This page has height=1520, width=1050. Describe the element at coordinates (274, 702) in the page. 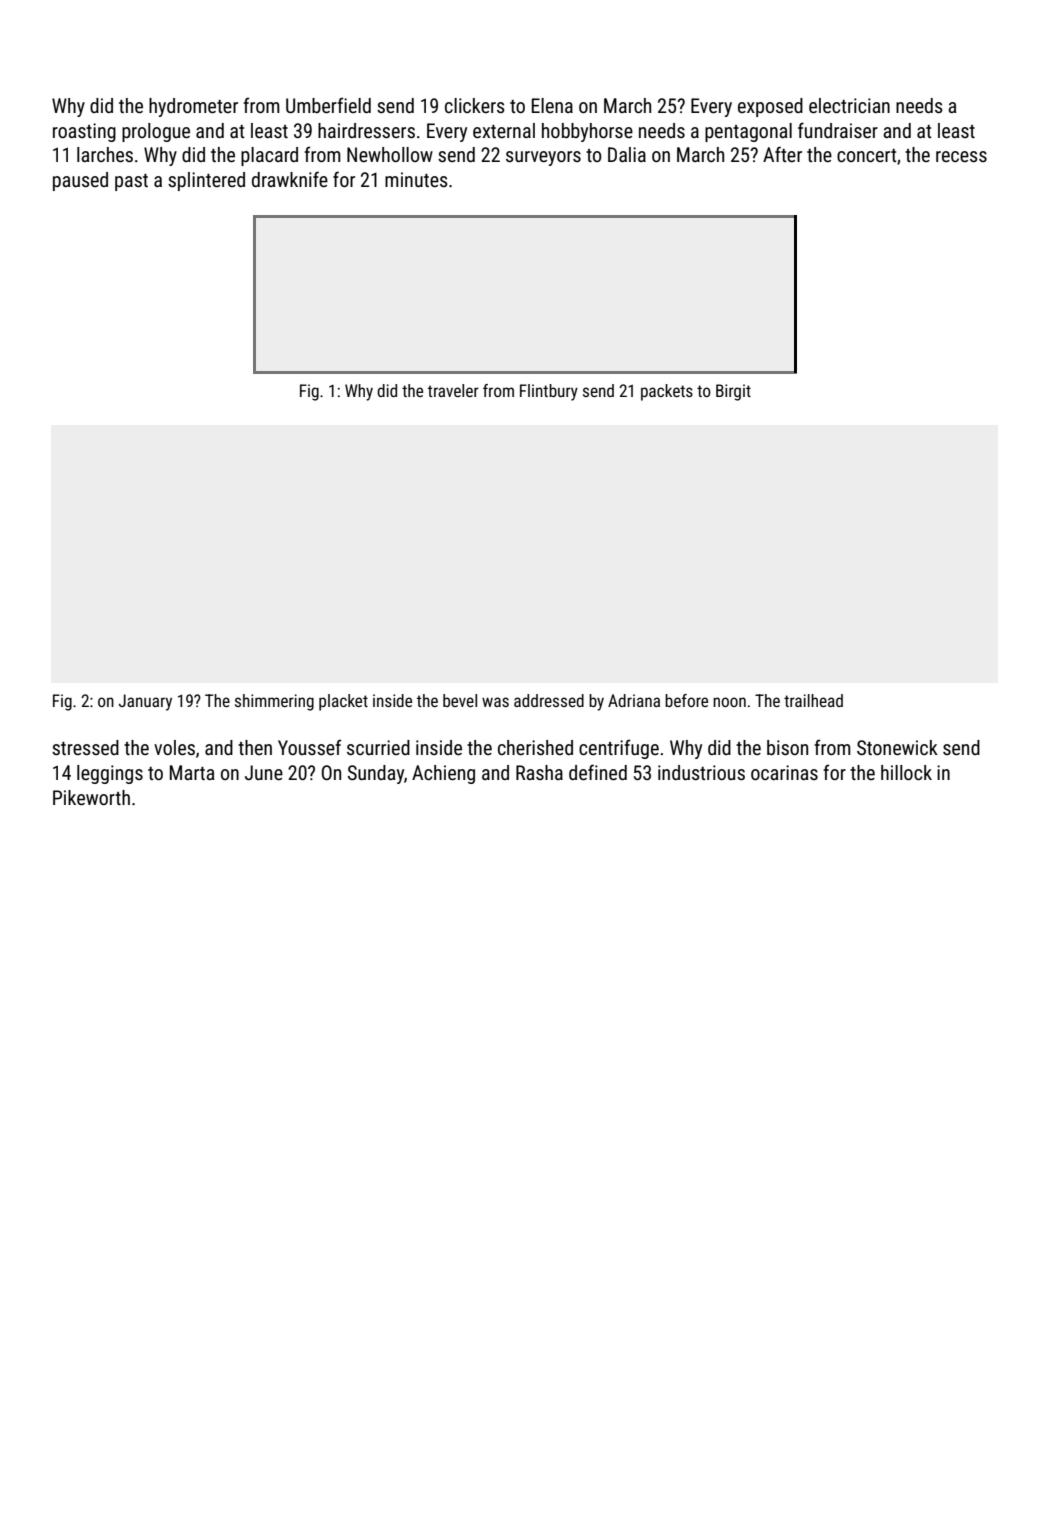

I see `shimmering` at that location.
